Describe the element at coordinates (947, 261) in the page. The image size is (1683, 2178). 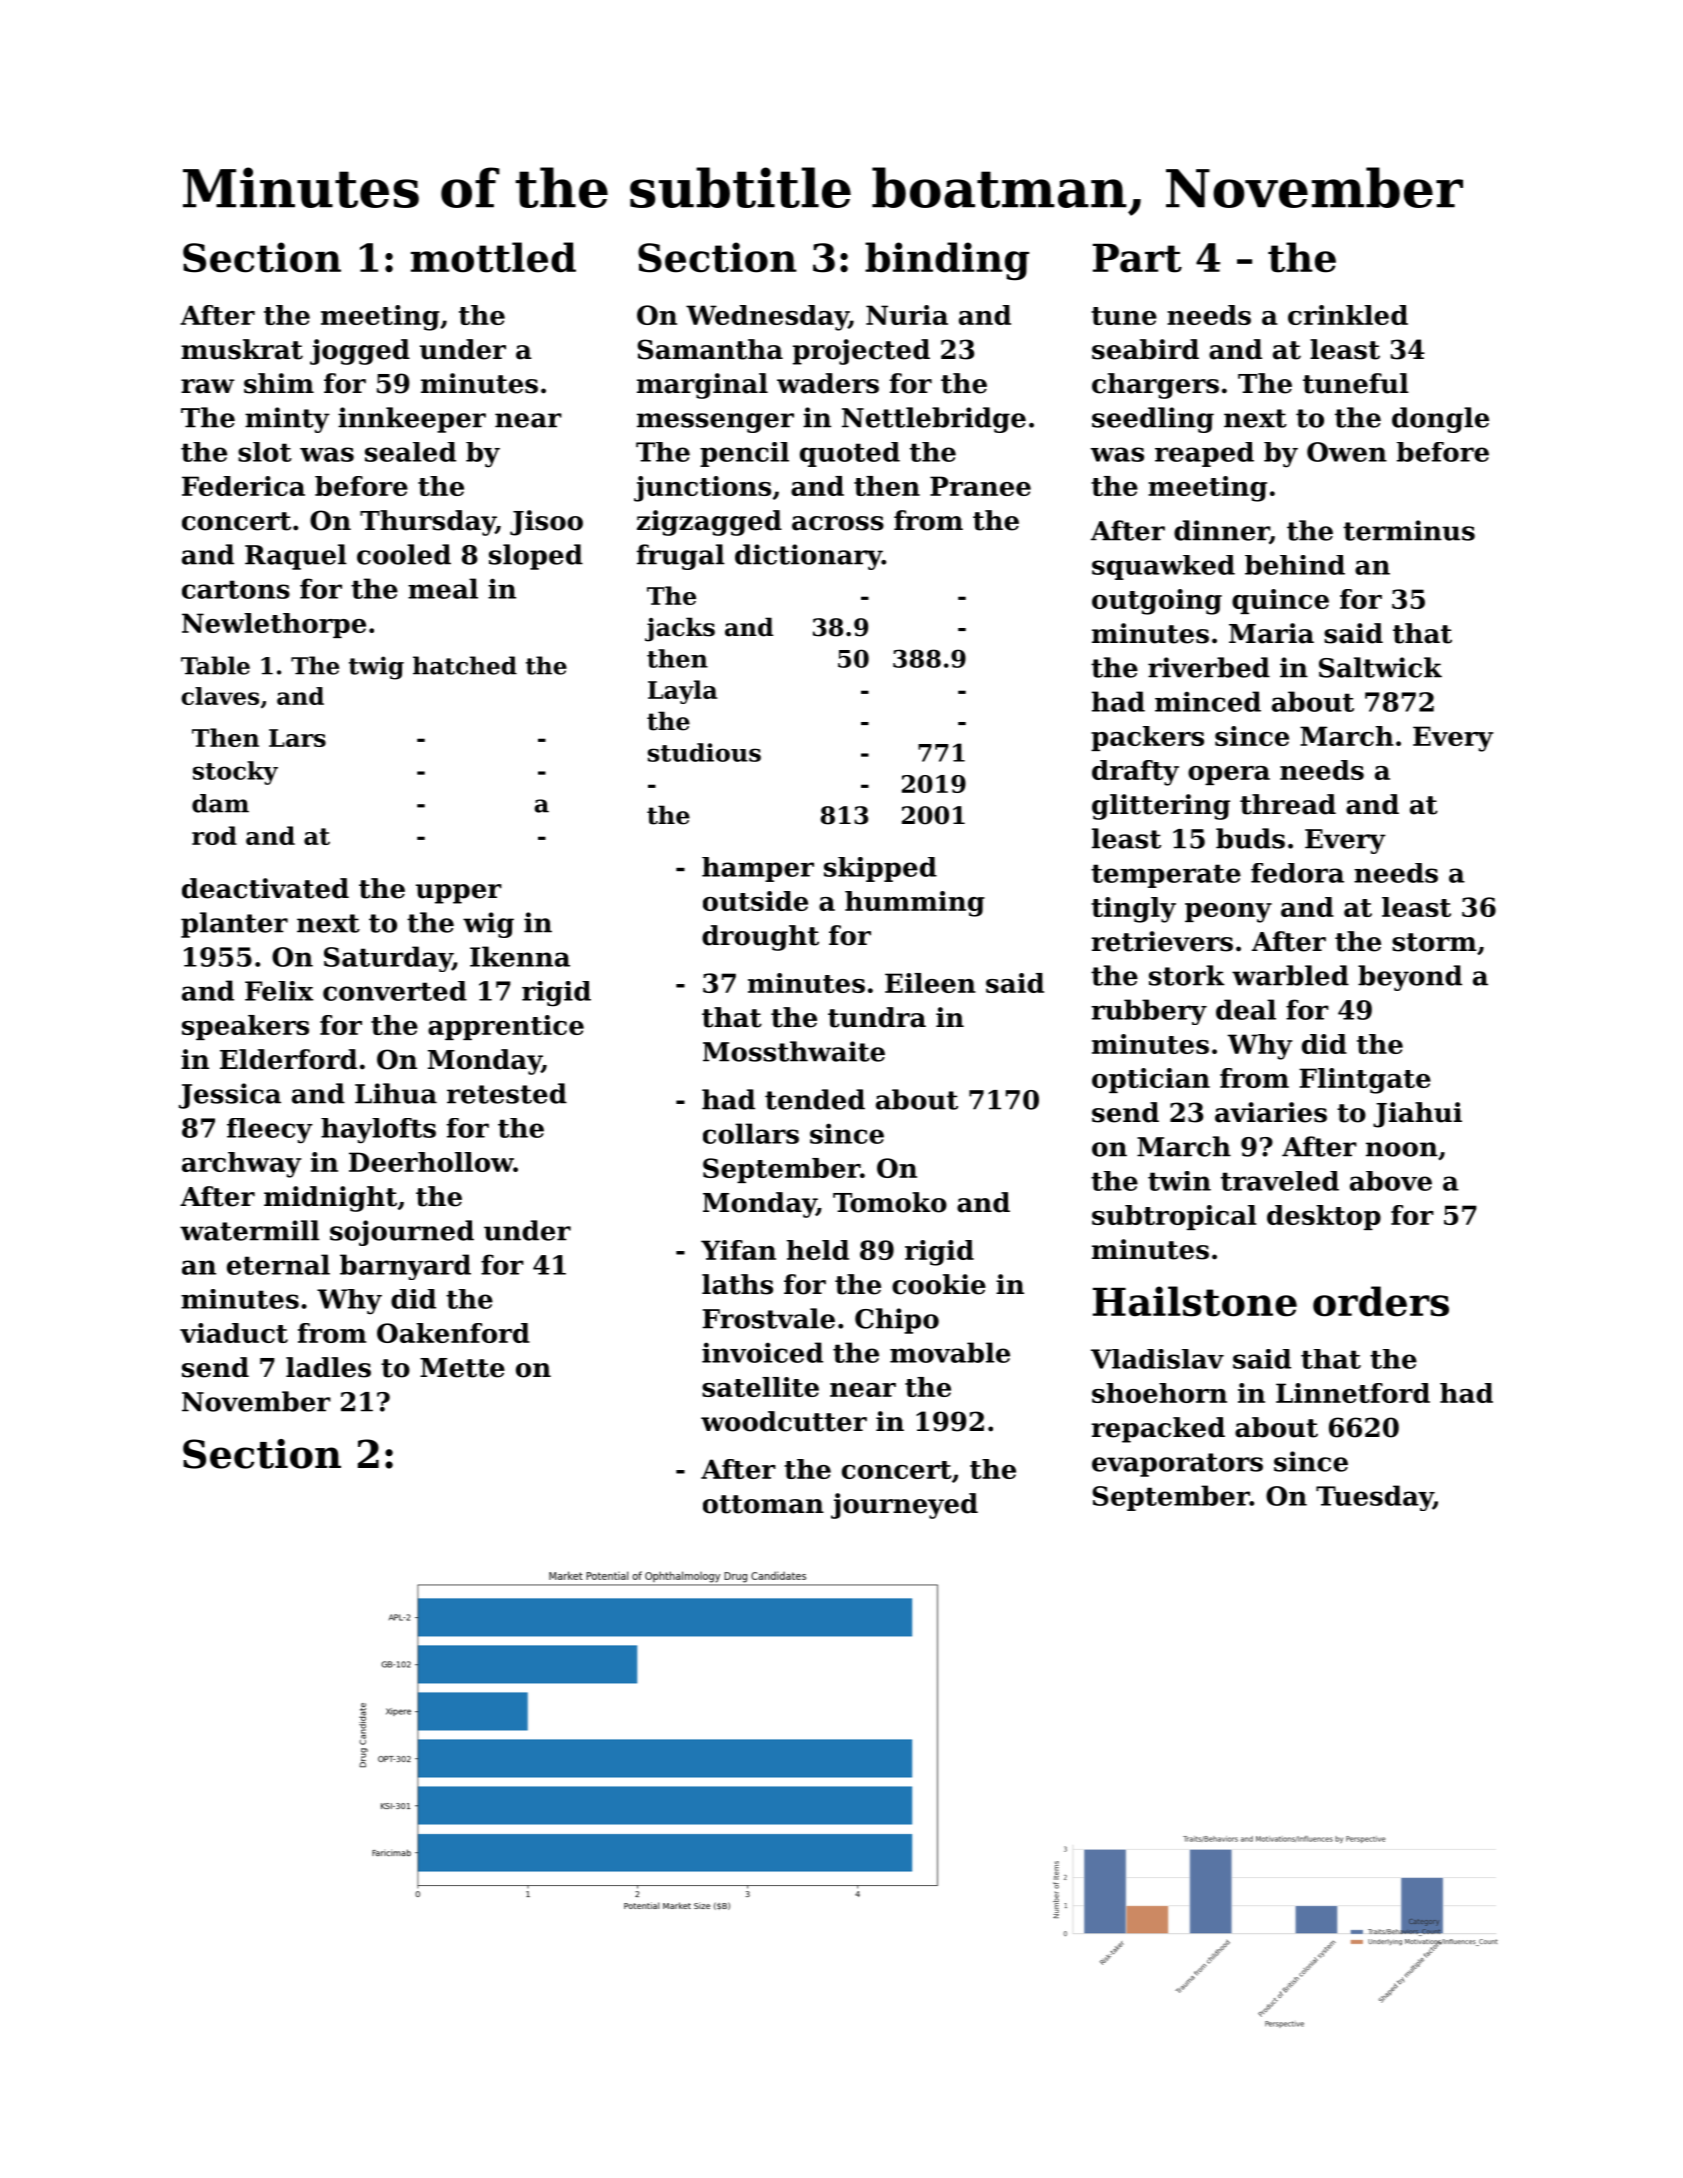
I see `binding` at that location.
